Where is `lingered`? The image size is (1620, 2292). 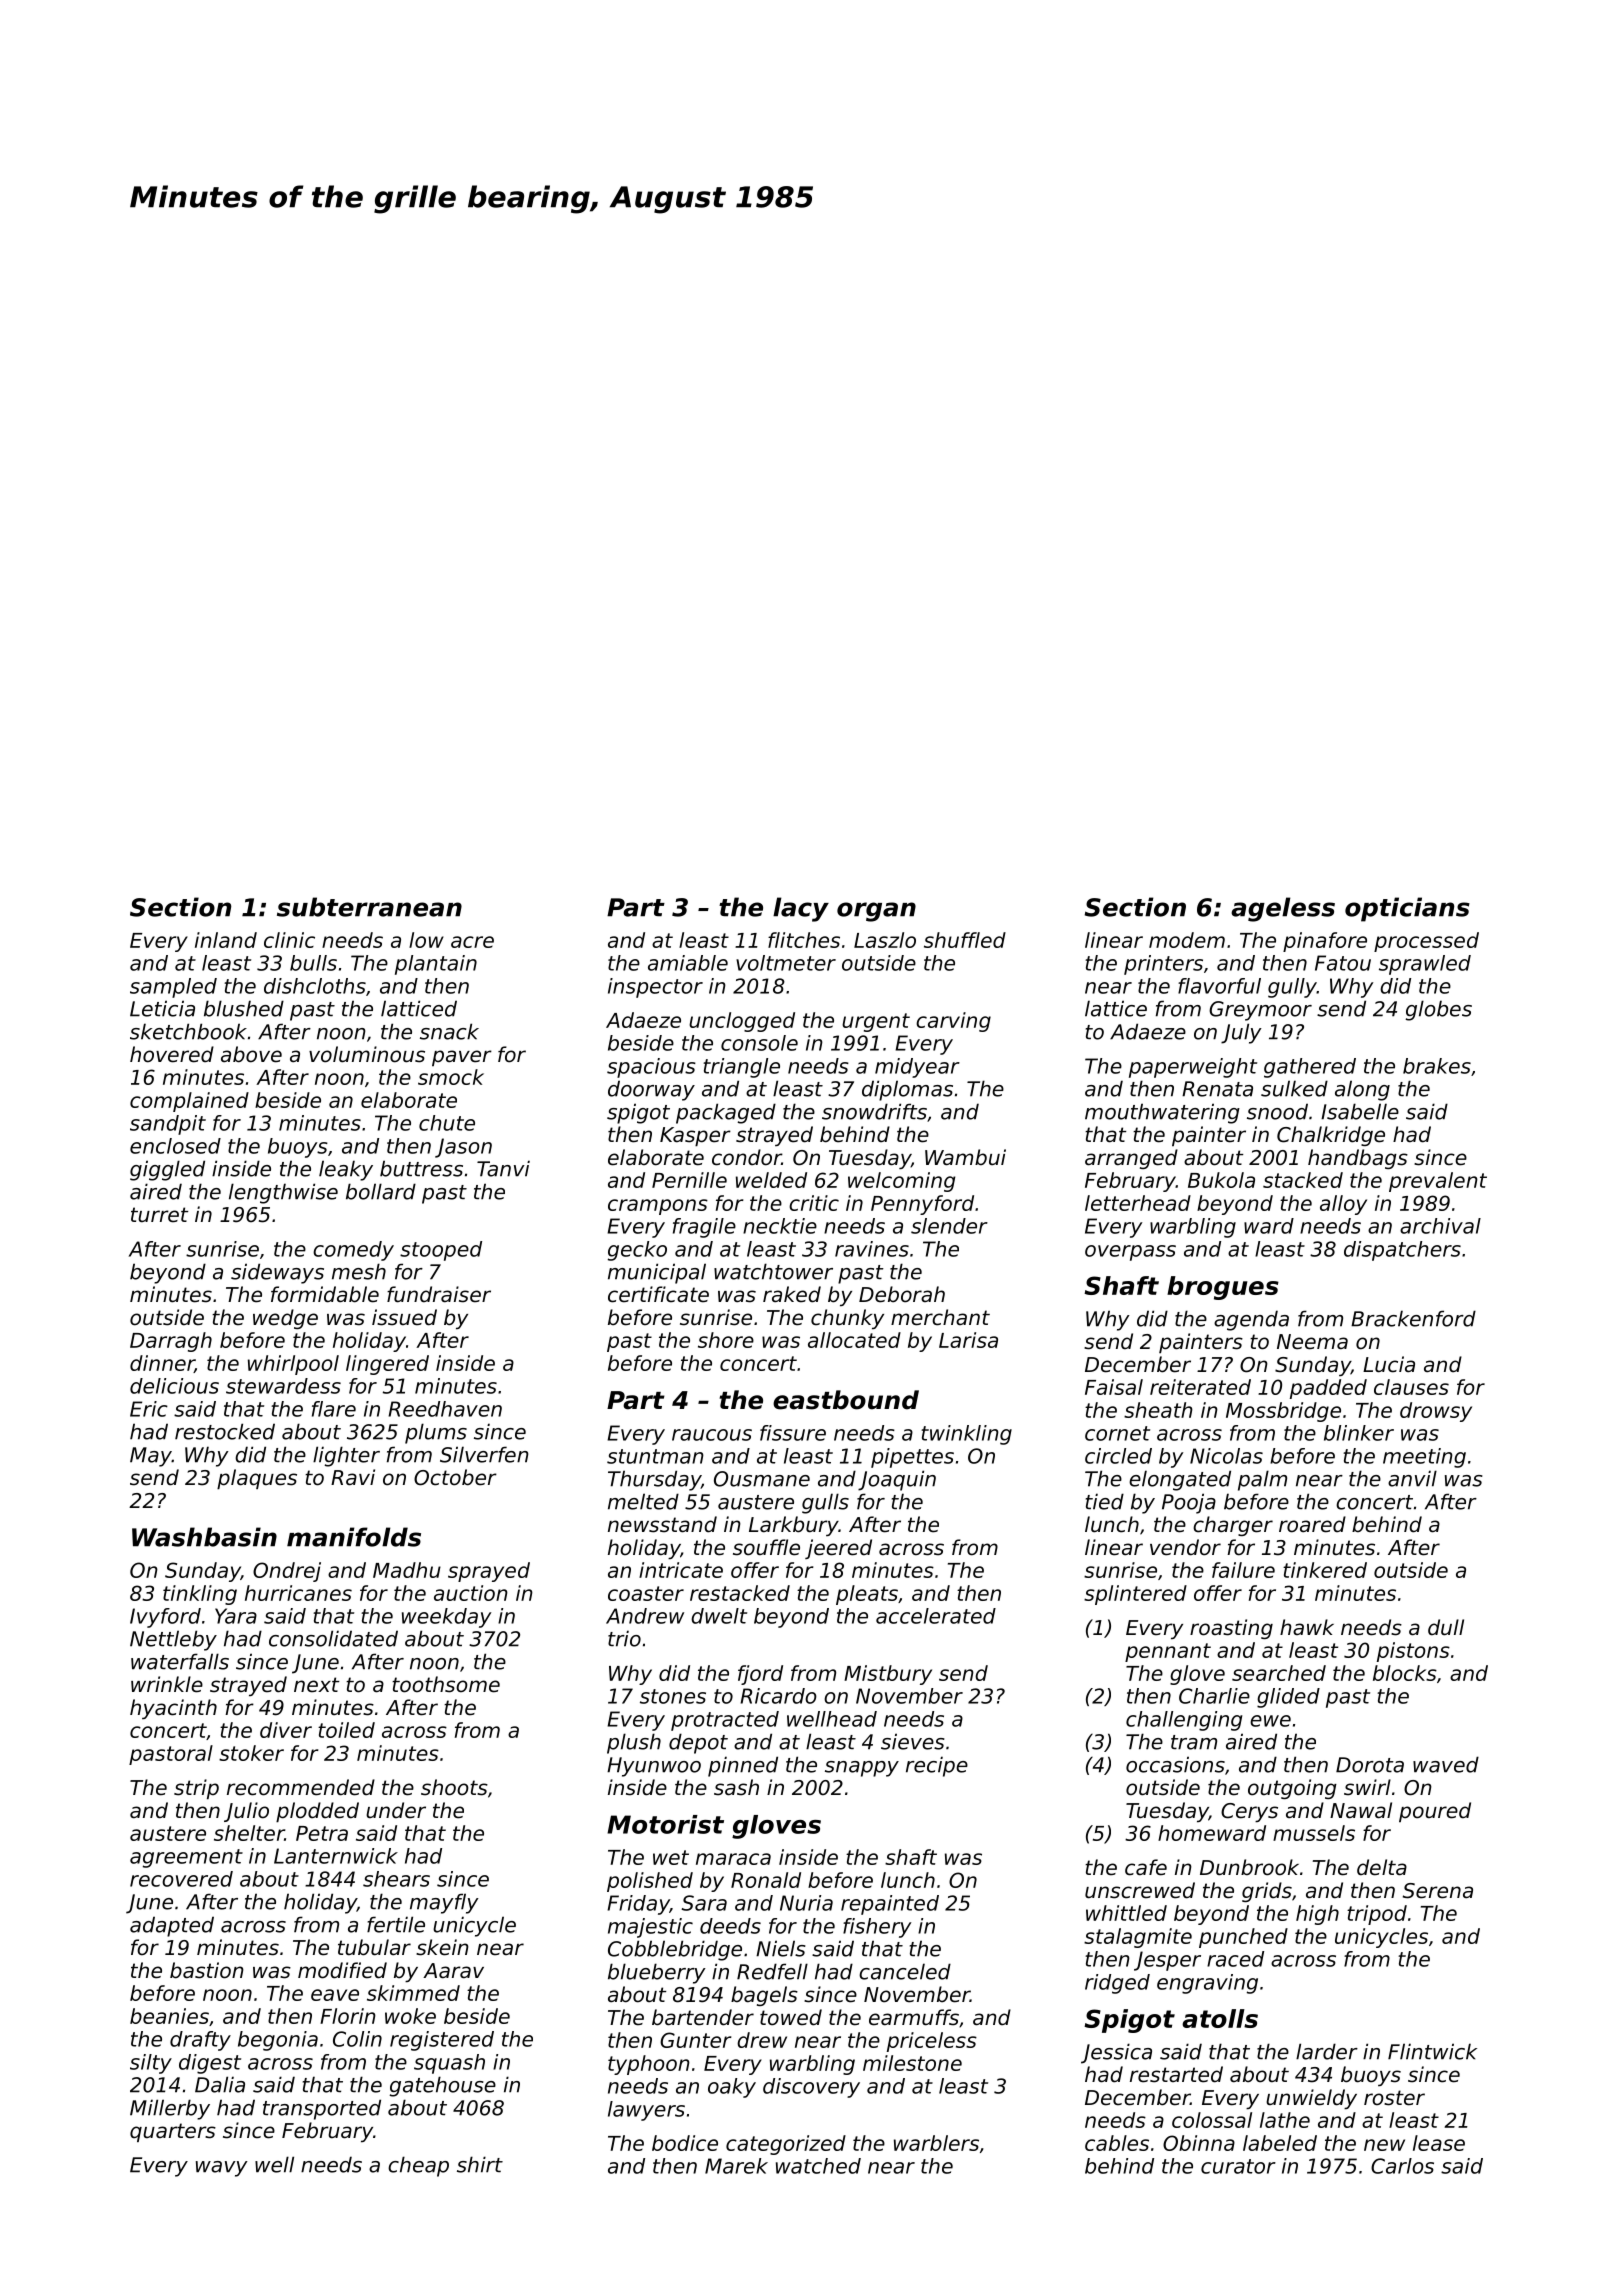
lingered is located at coordinates (387, 1365).
